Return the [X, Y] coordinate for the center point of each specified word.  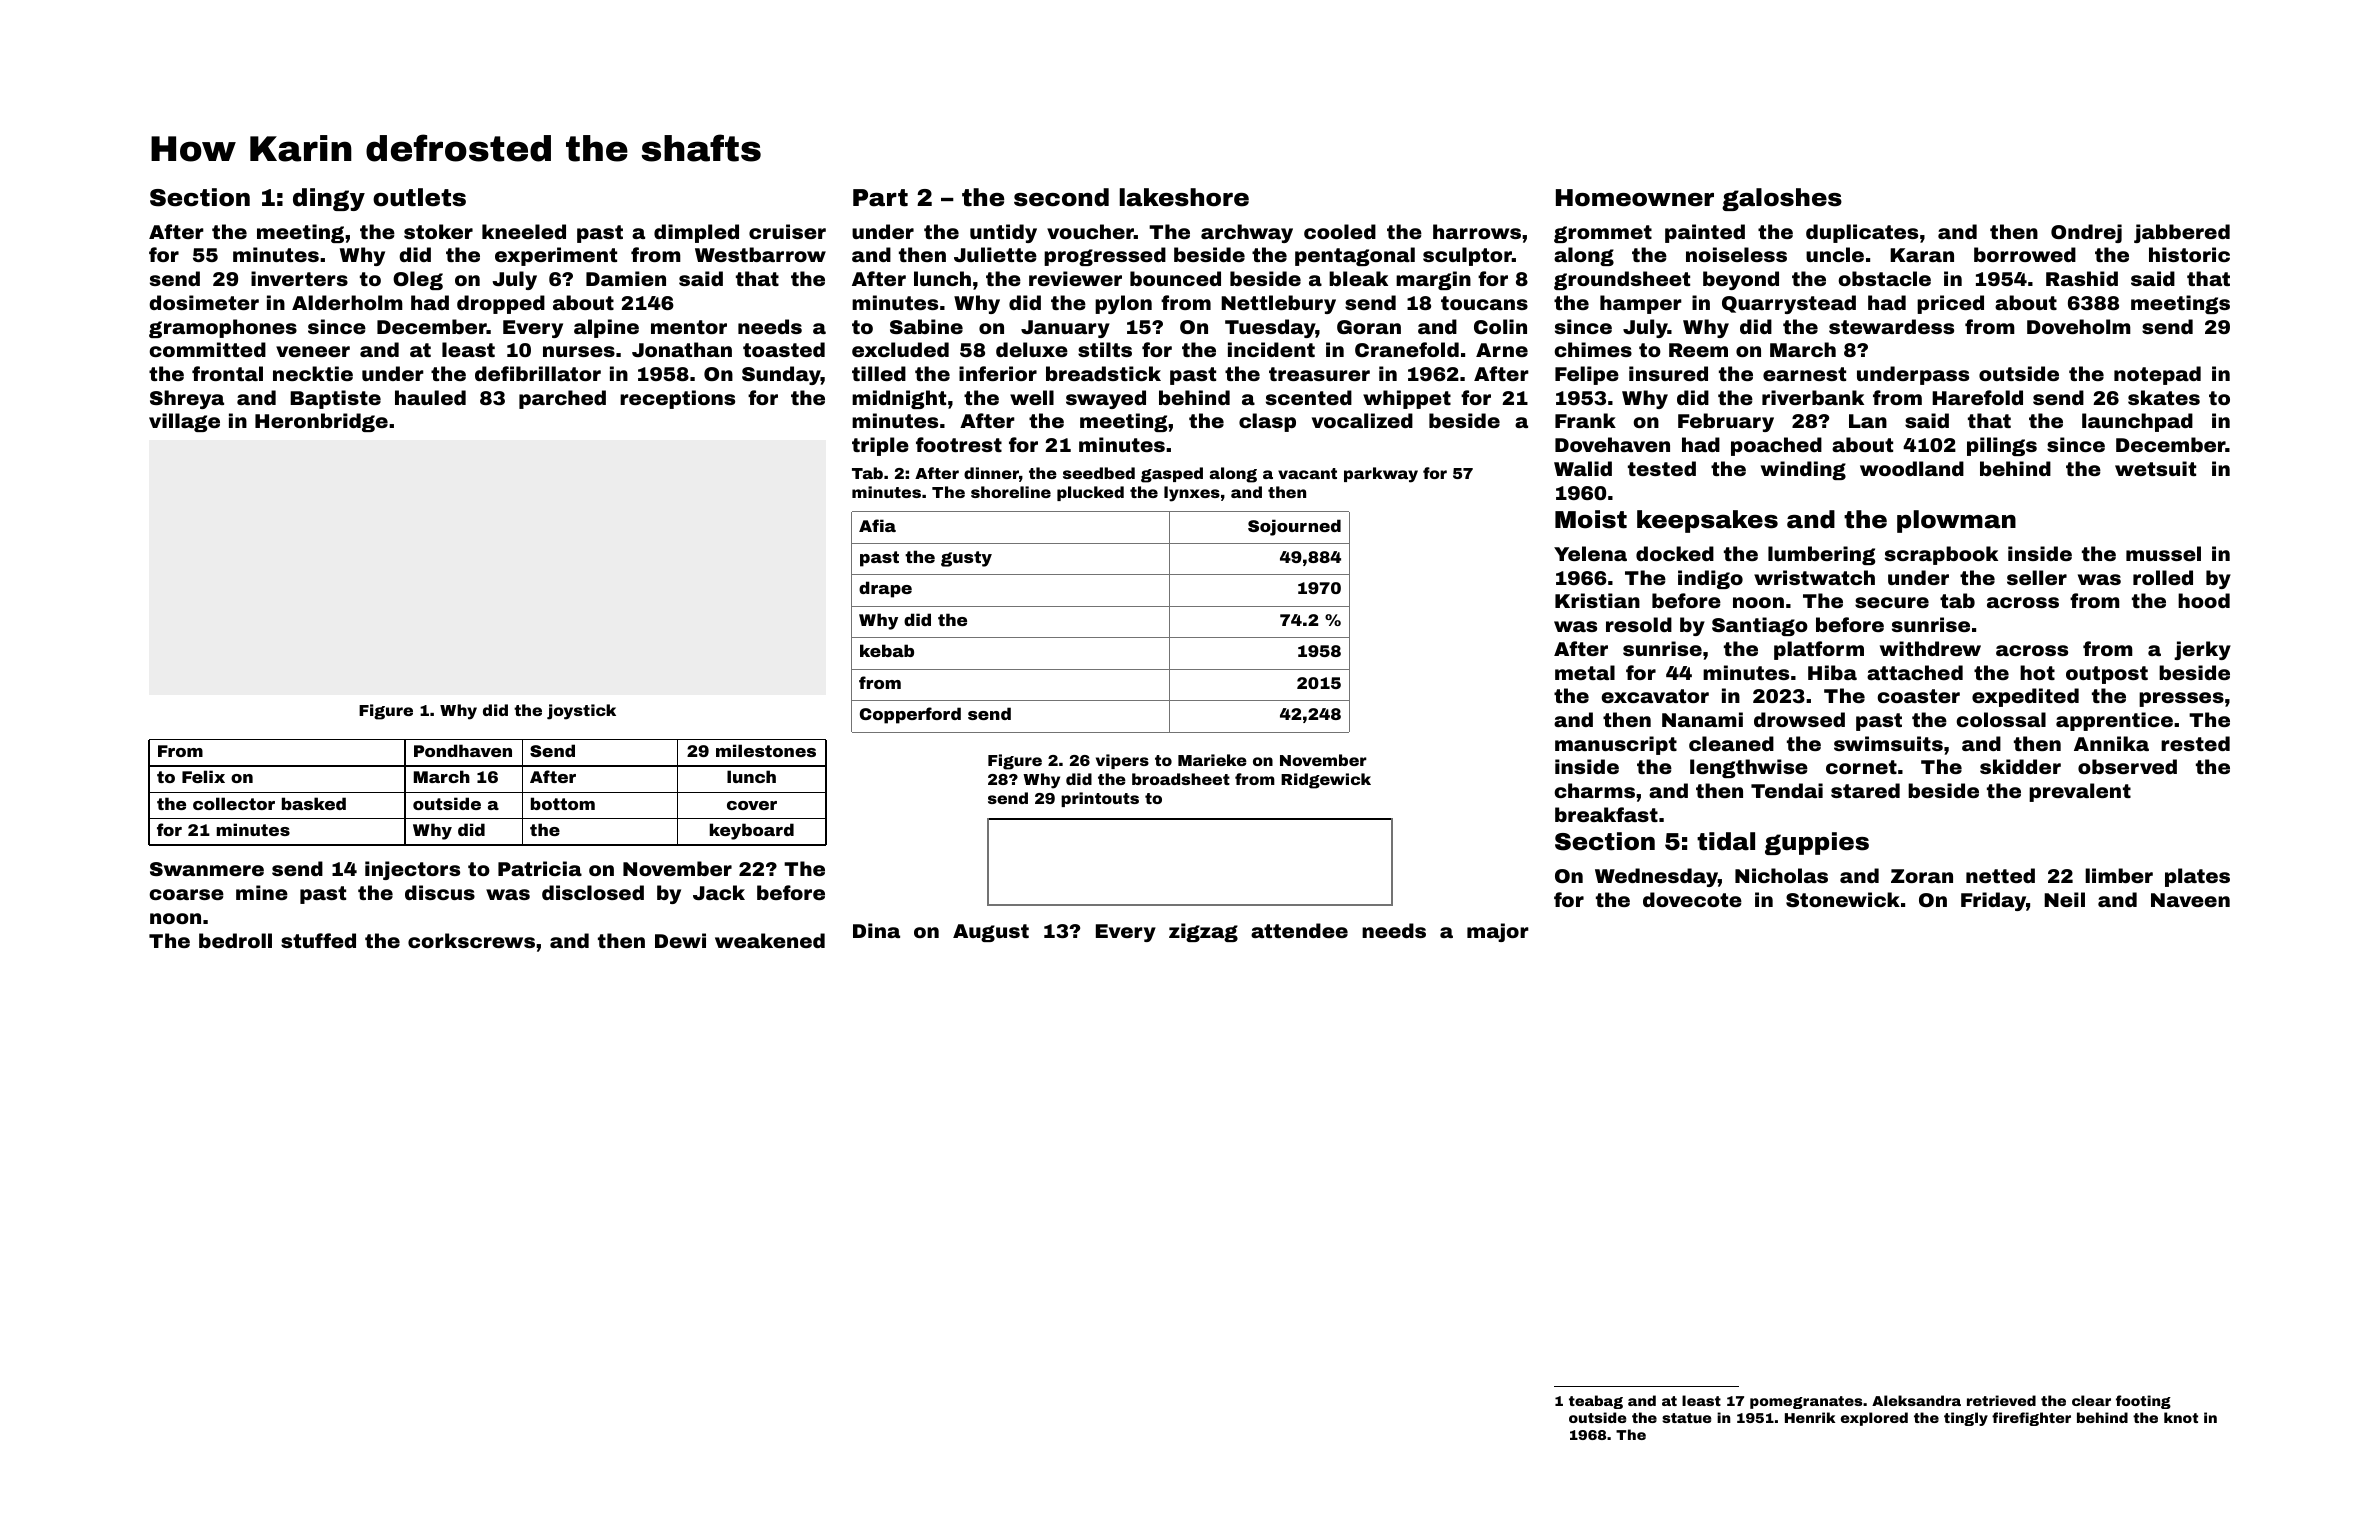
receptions [677, 399]
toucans [1484, 303]
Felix [203, 776]
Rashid [2082, 278]
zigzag [1203, 932]
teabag [1596, 1402]
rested [2195, 743]
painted [1705, 233]
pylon [1123, 304]
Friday [1993, 901]
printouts [1100, 799]
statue [1686, 1418]
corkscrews [471, 940]
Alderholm [347, 302]
